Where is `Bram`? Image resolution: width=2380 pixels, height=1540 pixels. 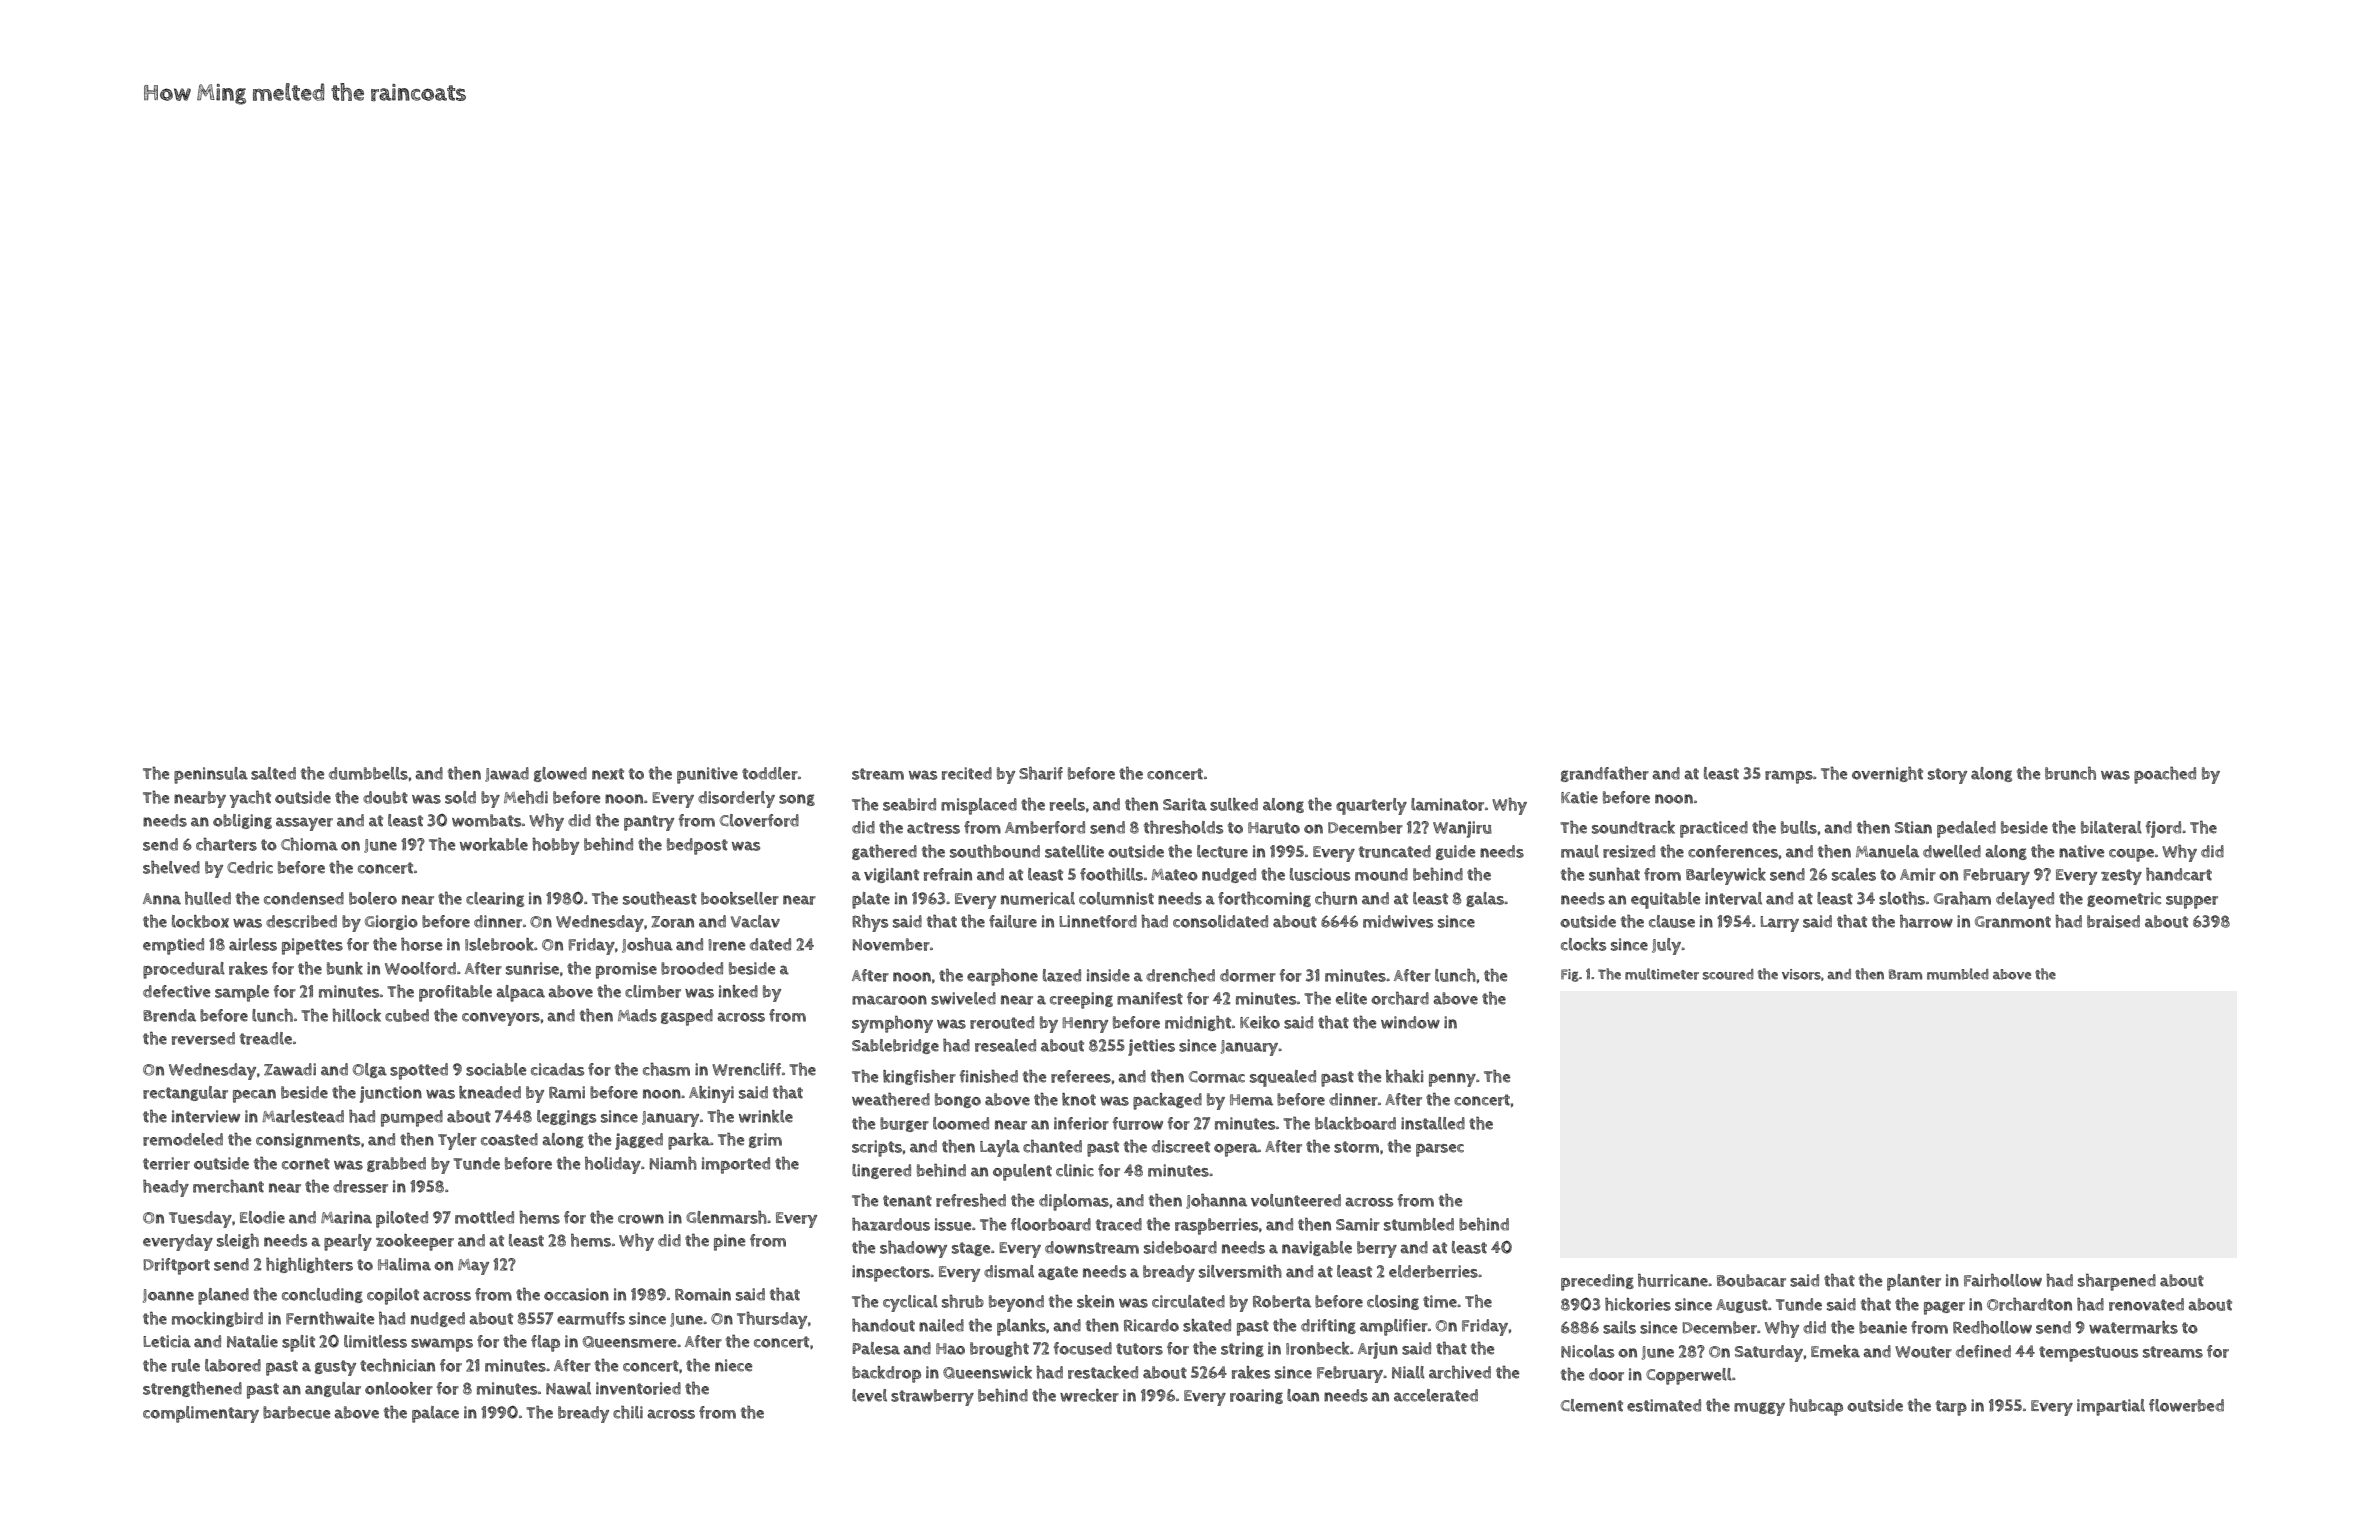 Bram is located at coordinates (1905, 974).
